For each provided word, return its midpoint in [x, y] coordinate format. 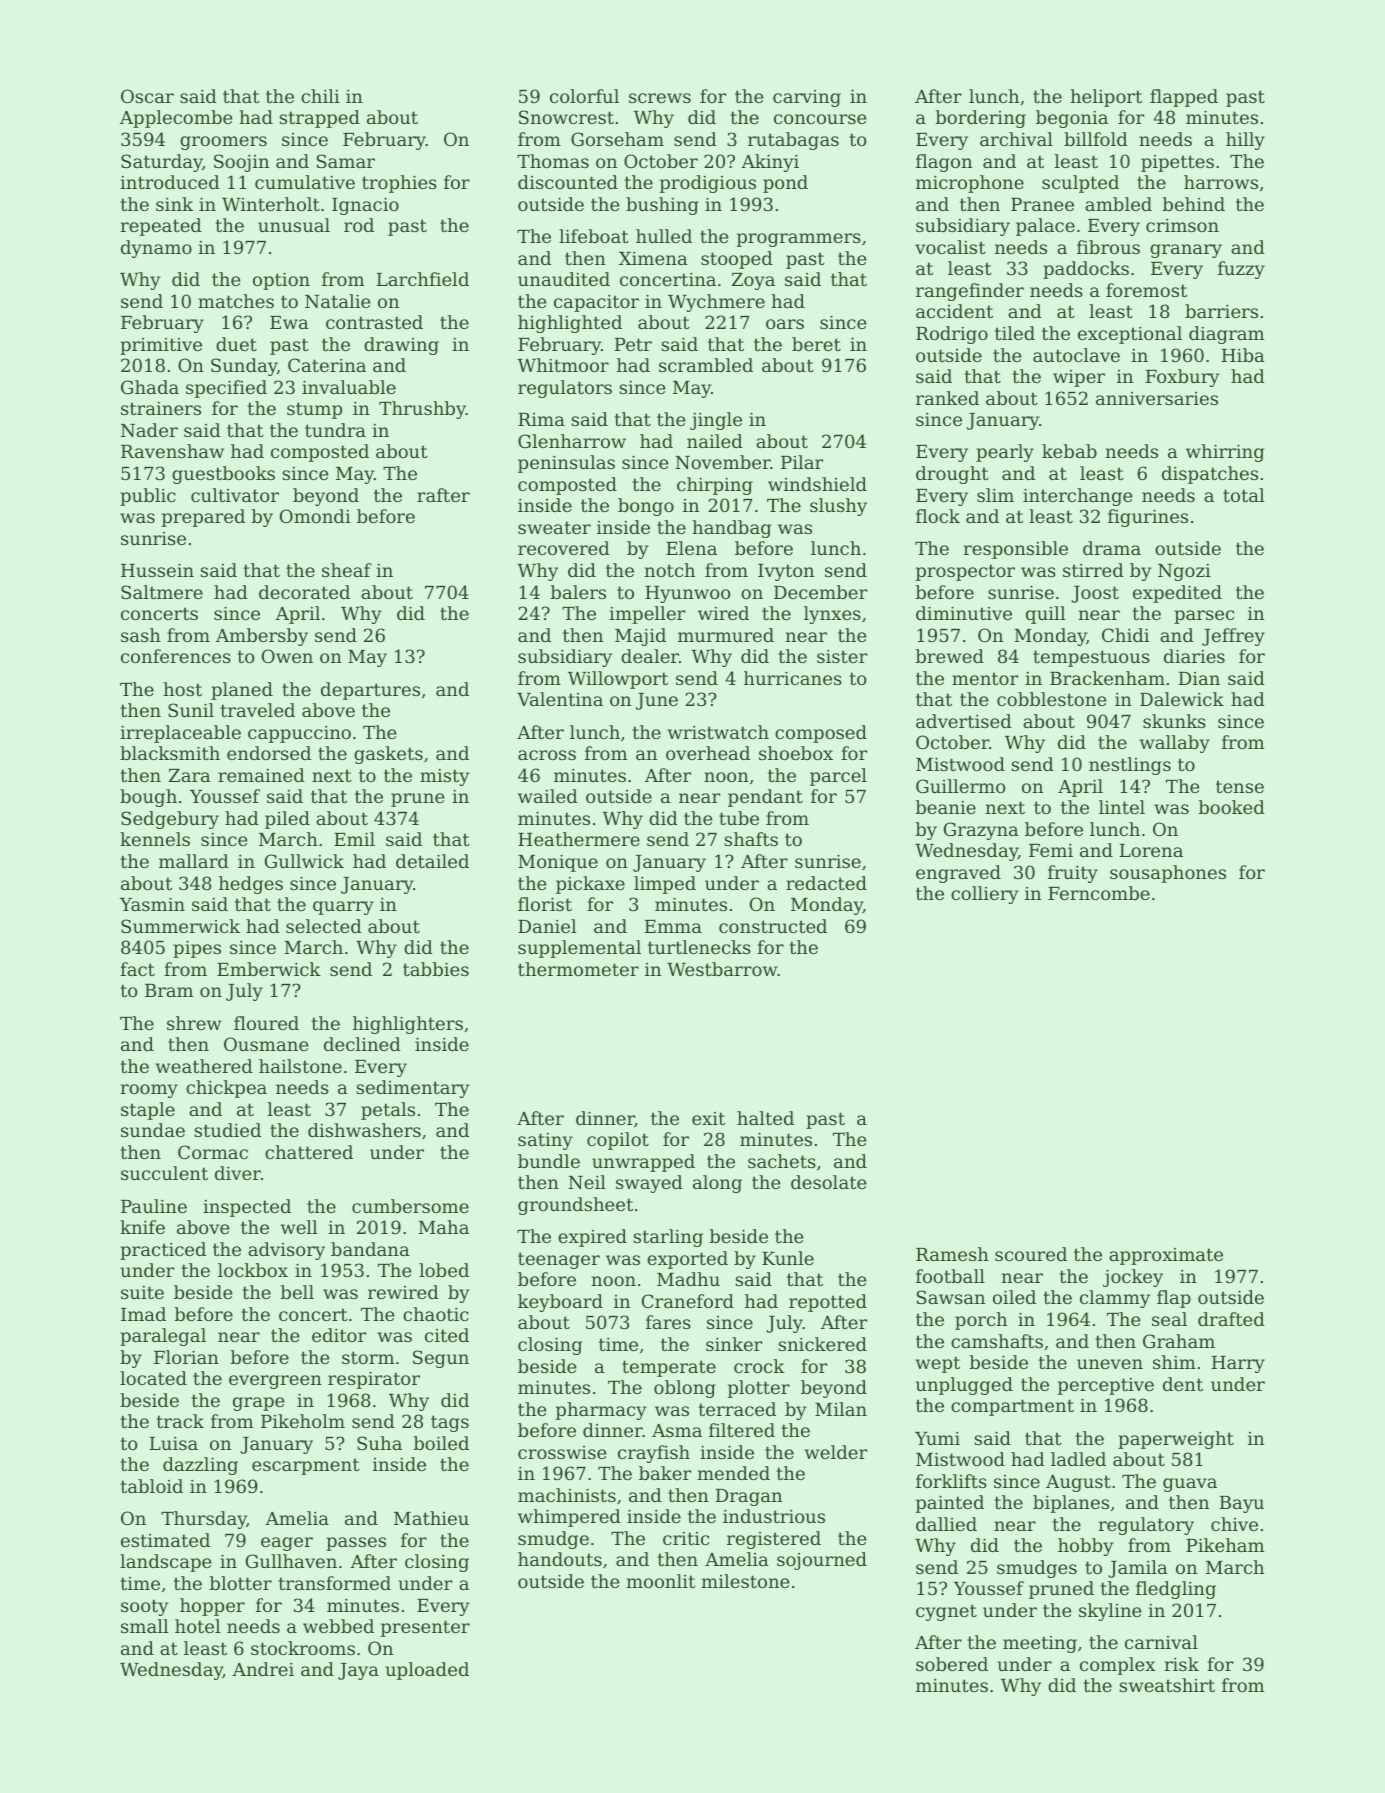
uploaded [427, 1671]
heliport [1106, 98]
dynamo [156, 249]
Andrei [263, 1669]
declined [362, 1044]
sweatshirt [1167, 1685]
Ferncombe [1099, 893]
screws [660, 98]
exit [708, 1118]
